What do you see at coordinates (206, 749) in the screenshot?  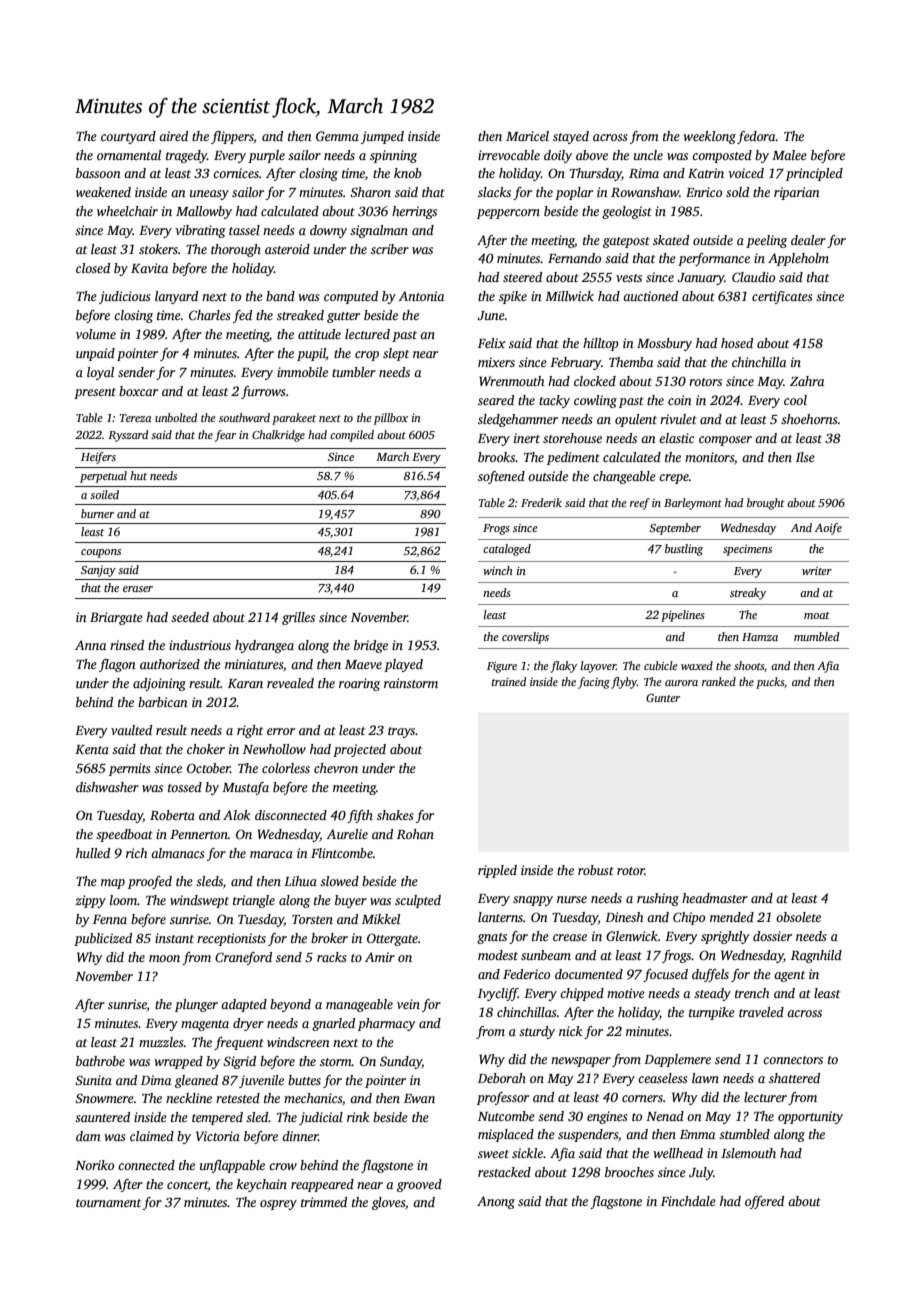 I see `choker` at bounding box center [206, 749].
